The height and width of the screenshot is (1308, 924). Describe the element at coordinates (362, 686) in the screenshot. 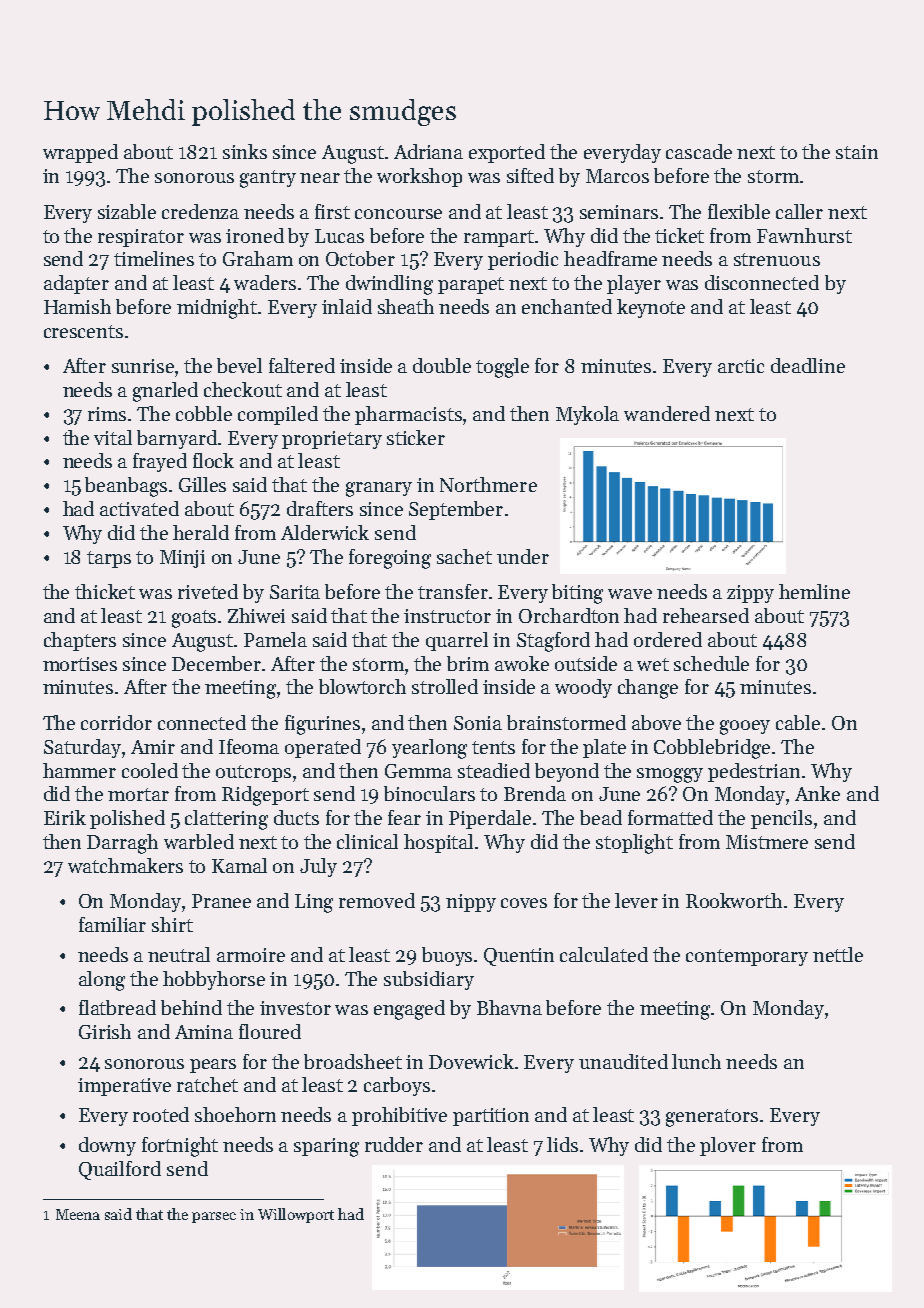

I see `blowtorch` at that location.
